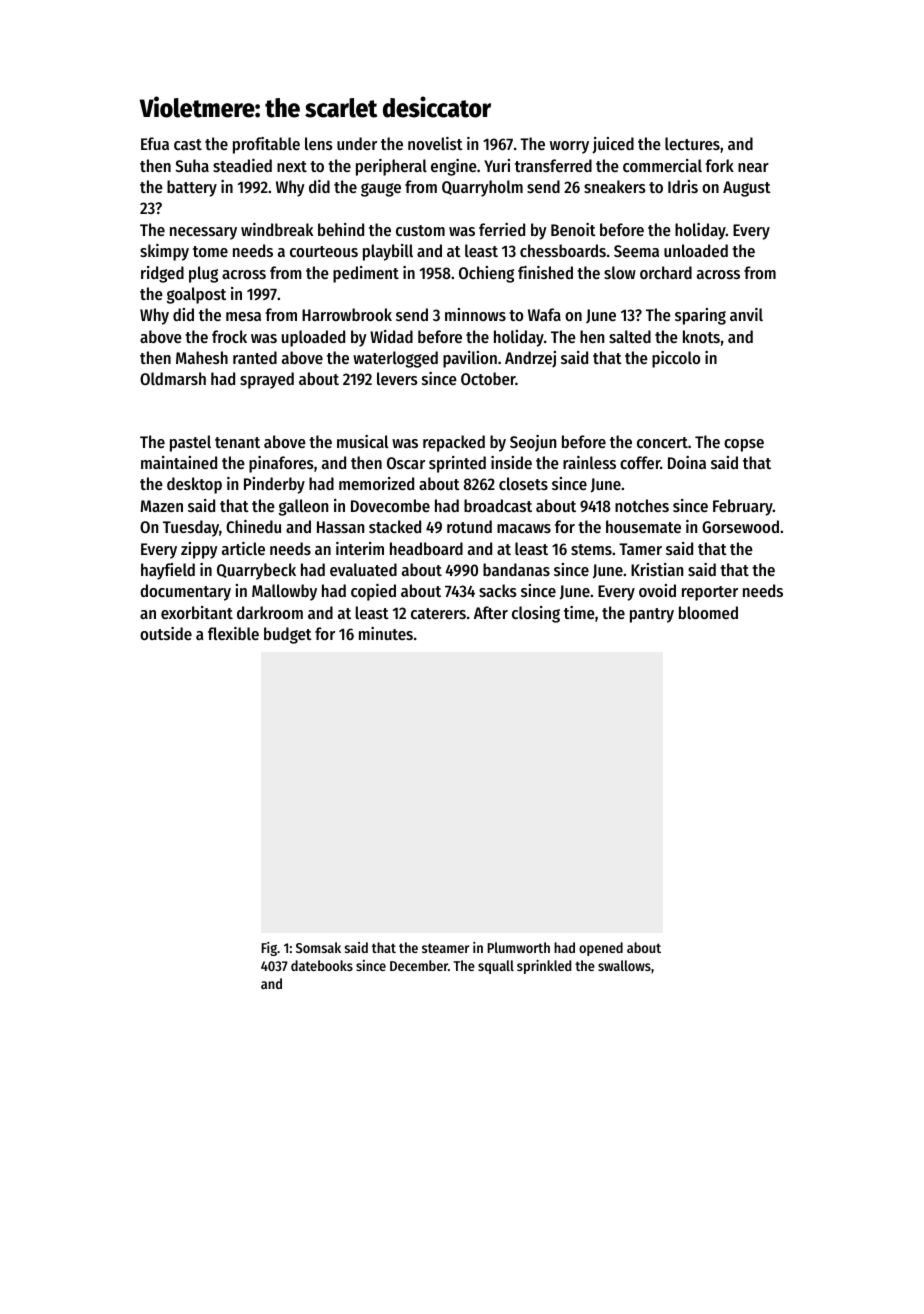  Describe the element at coordinates (624, 965) in the image. I see `swallows` at that location.
